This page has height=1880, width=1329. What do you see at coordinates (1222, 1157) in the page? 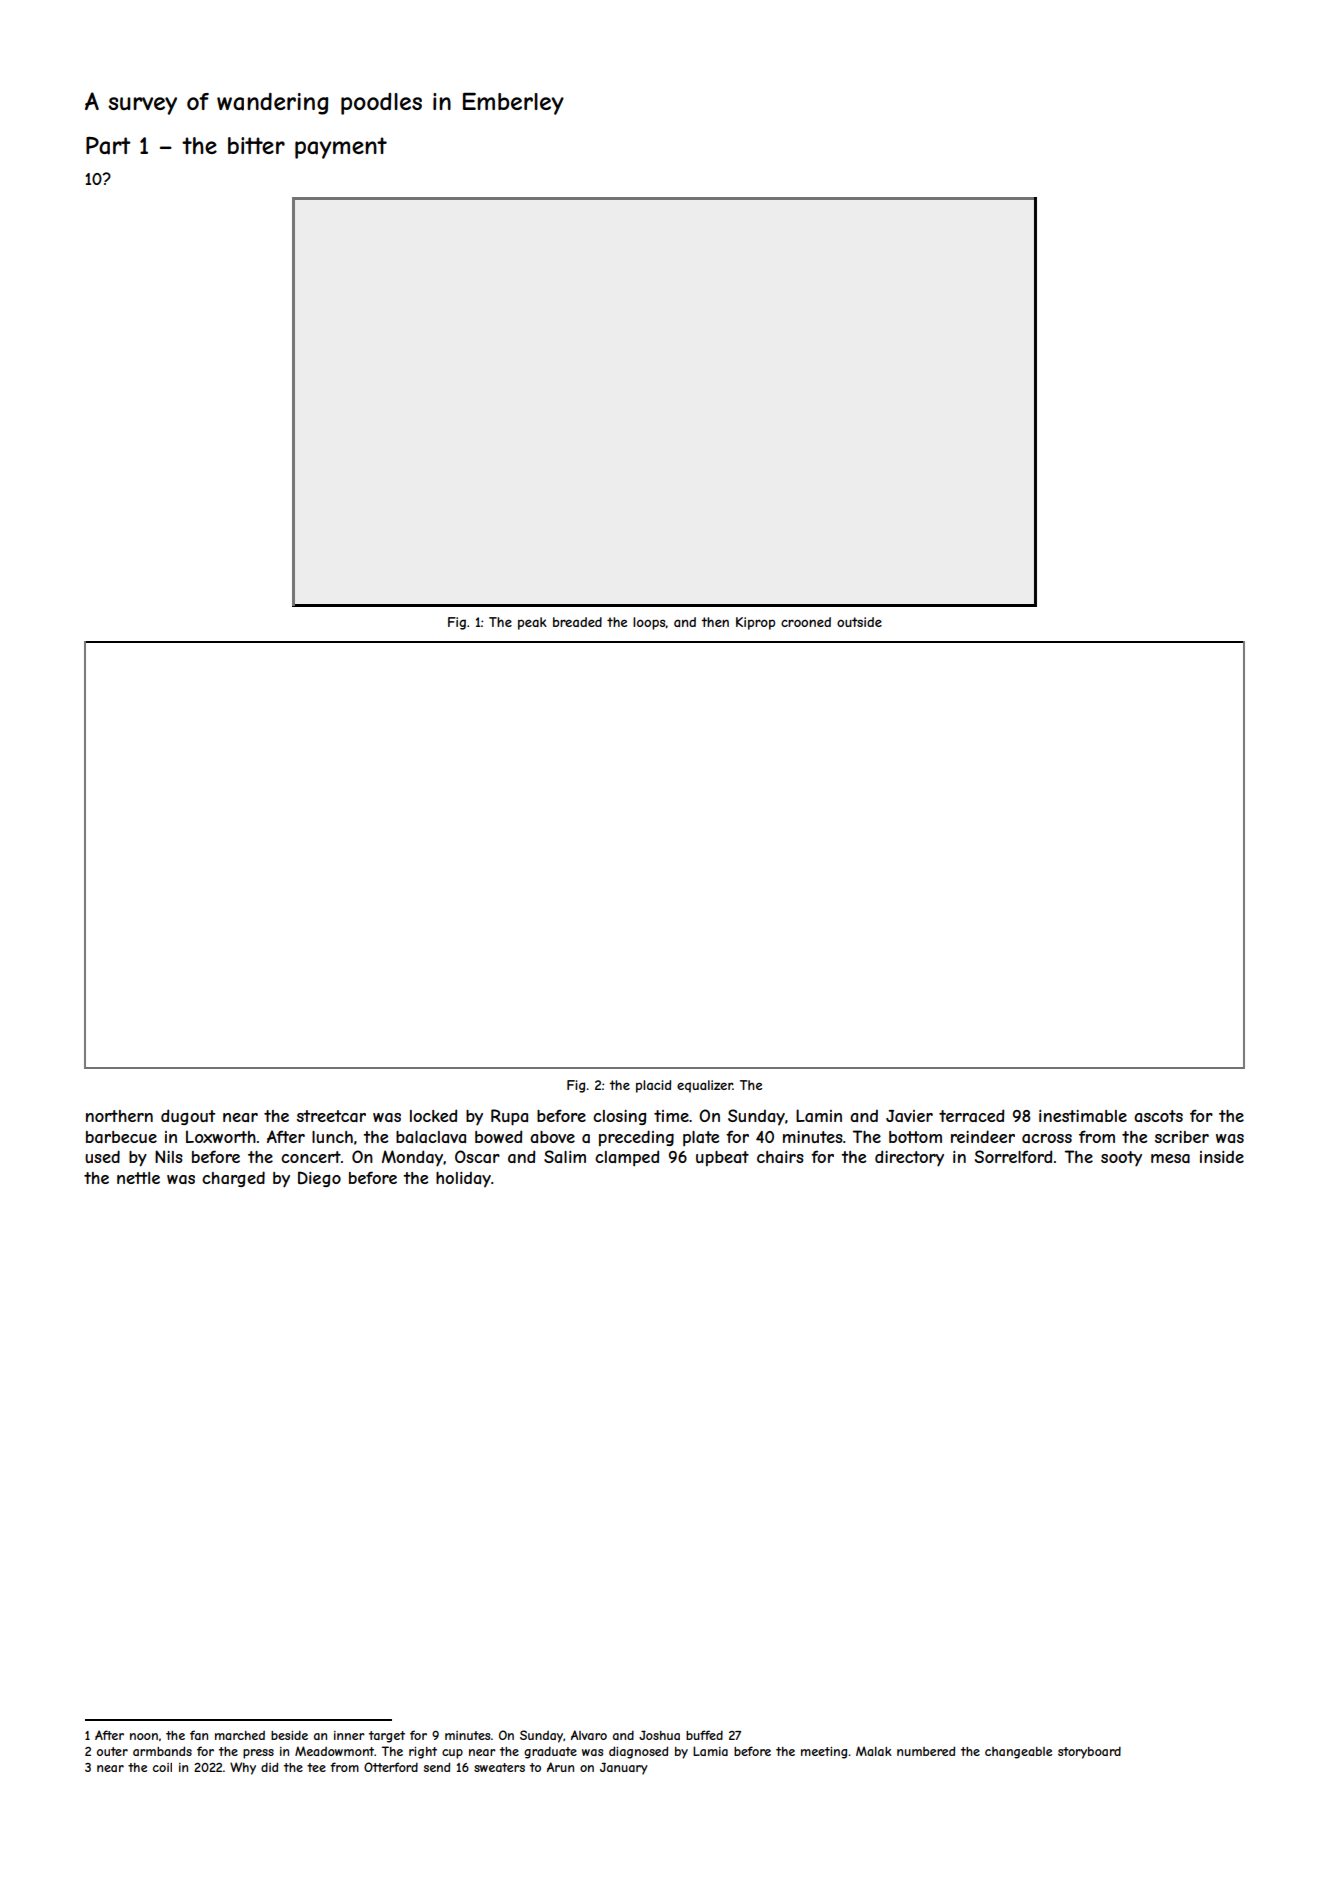
I see `inside` at bounding box center [1222, 1157].
